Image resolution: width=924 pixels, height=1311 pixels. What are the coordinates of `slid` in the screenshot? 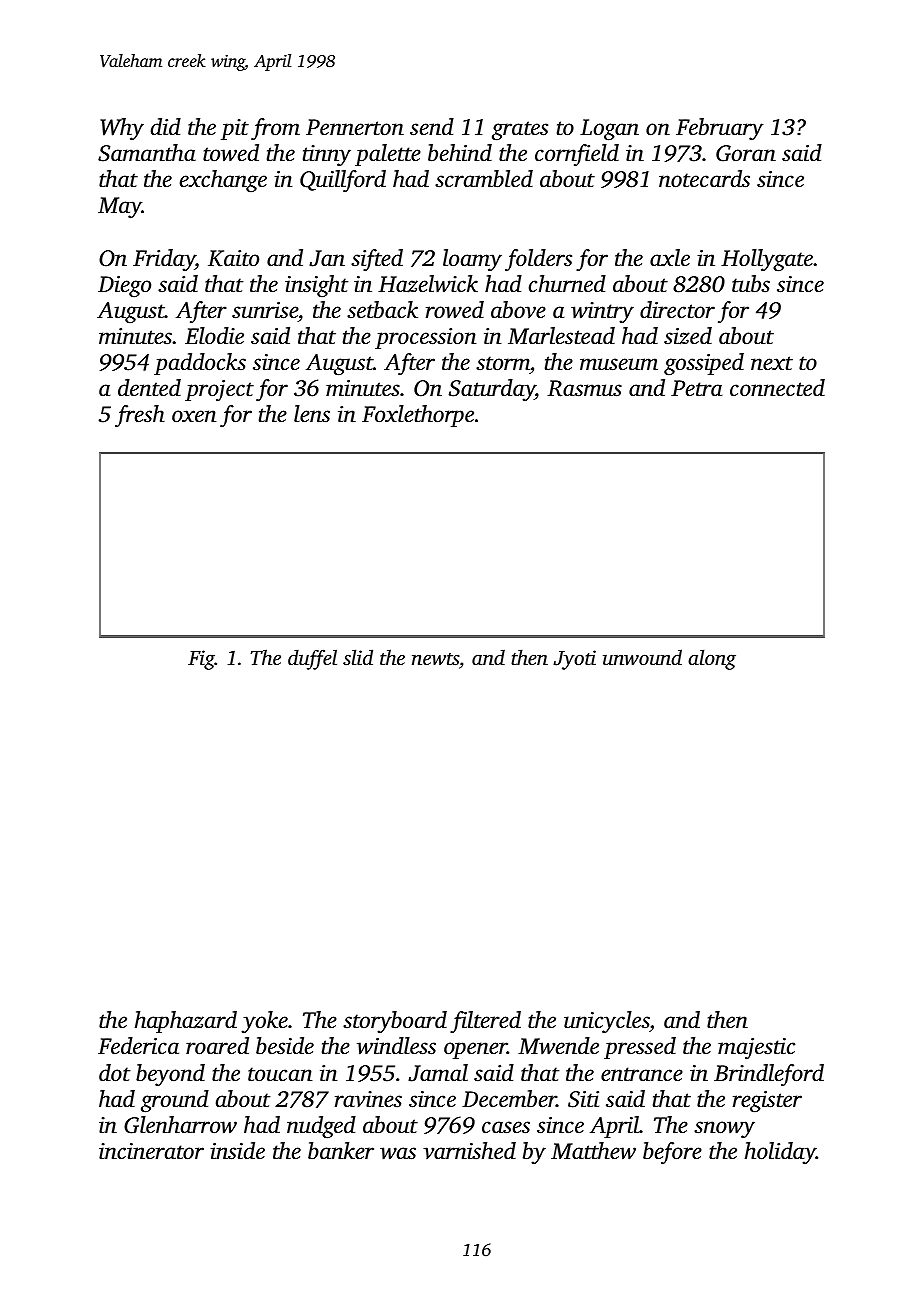 It's located at (358, 657).
